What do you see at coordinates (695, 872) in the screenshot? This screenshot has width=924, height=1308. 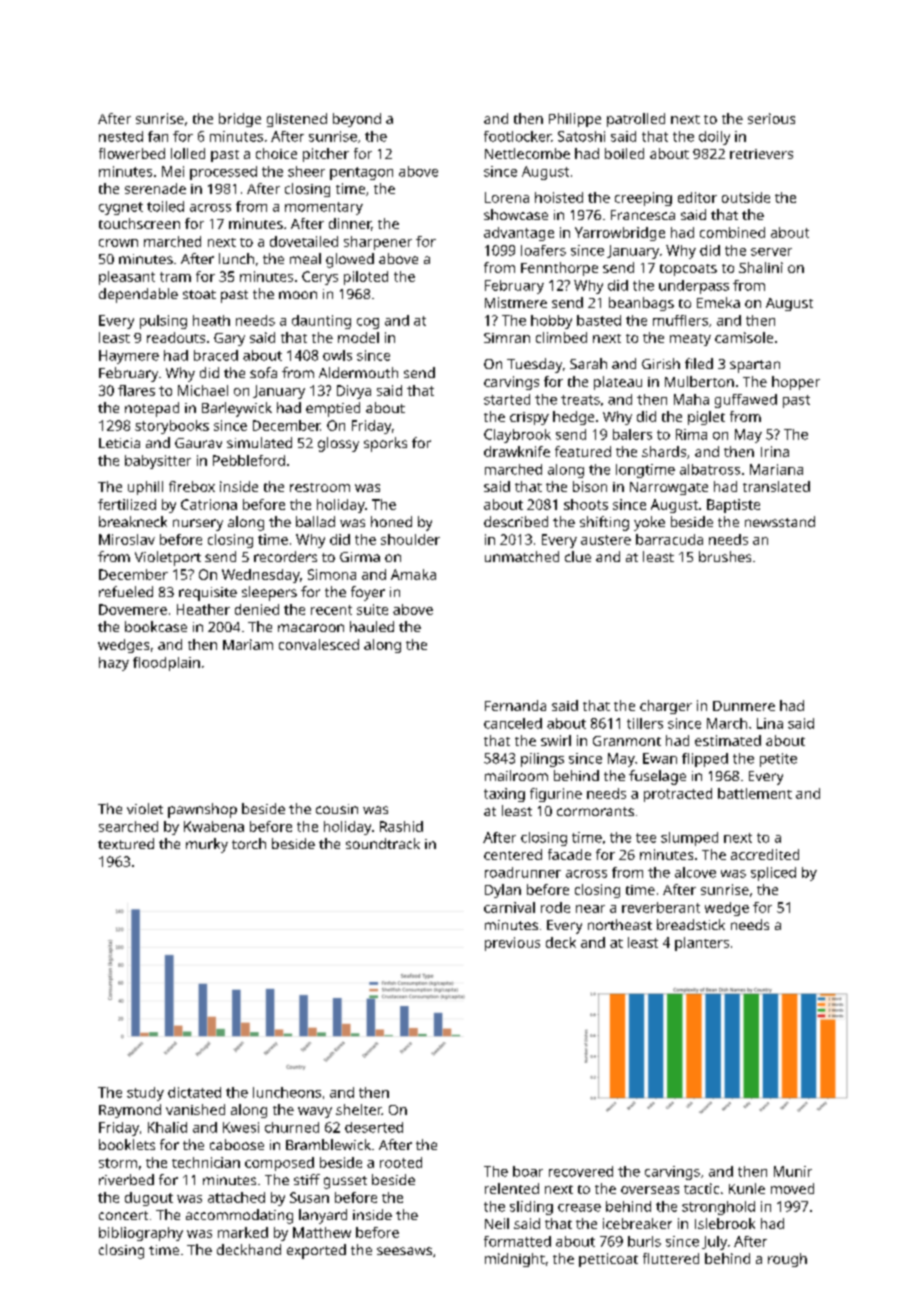 I see `alcove` at bounding box center [695, 872].
